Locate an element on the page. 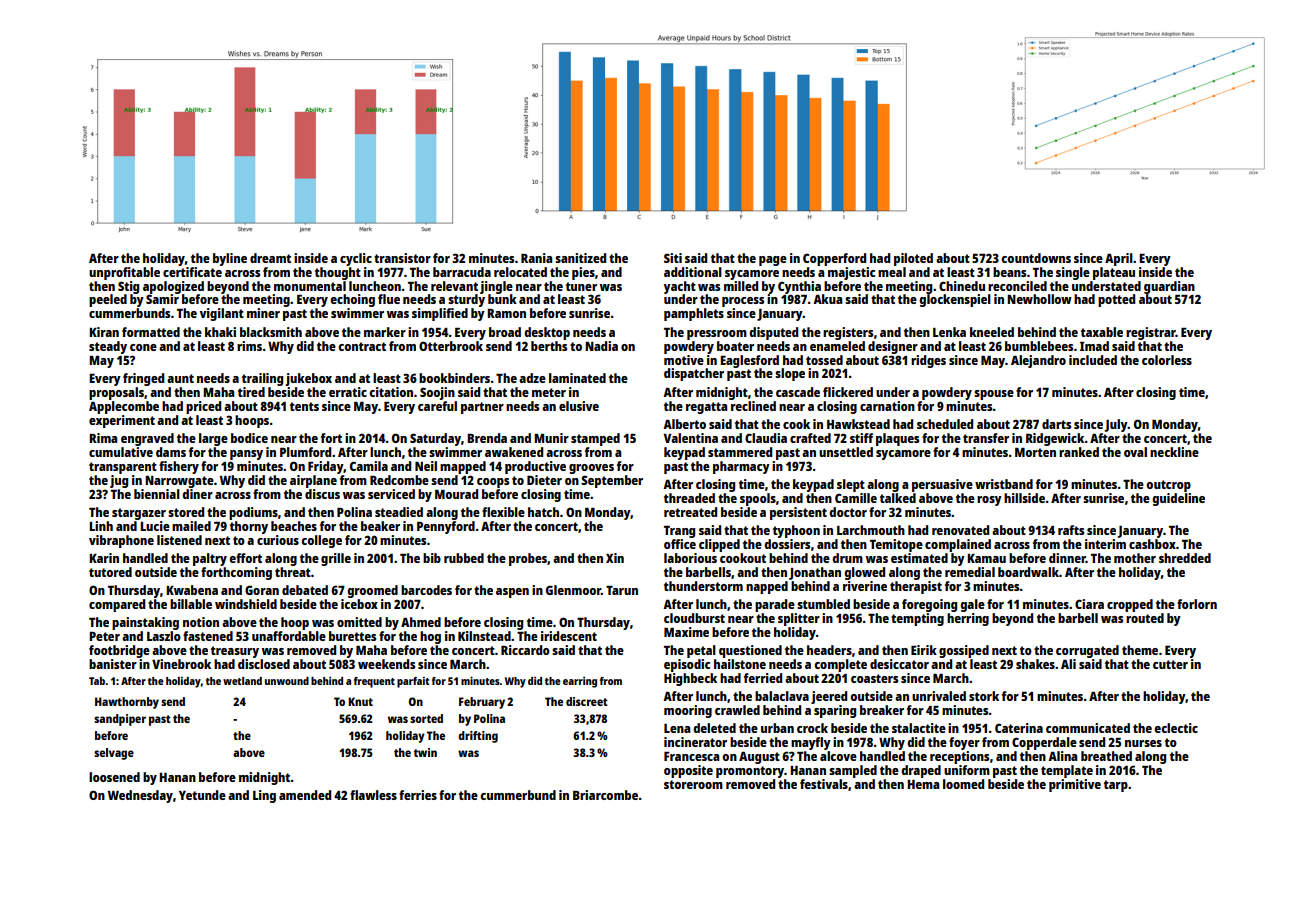 The height and width of the document is (924, 1308). Plumford is located at coordinates (305, 452).
